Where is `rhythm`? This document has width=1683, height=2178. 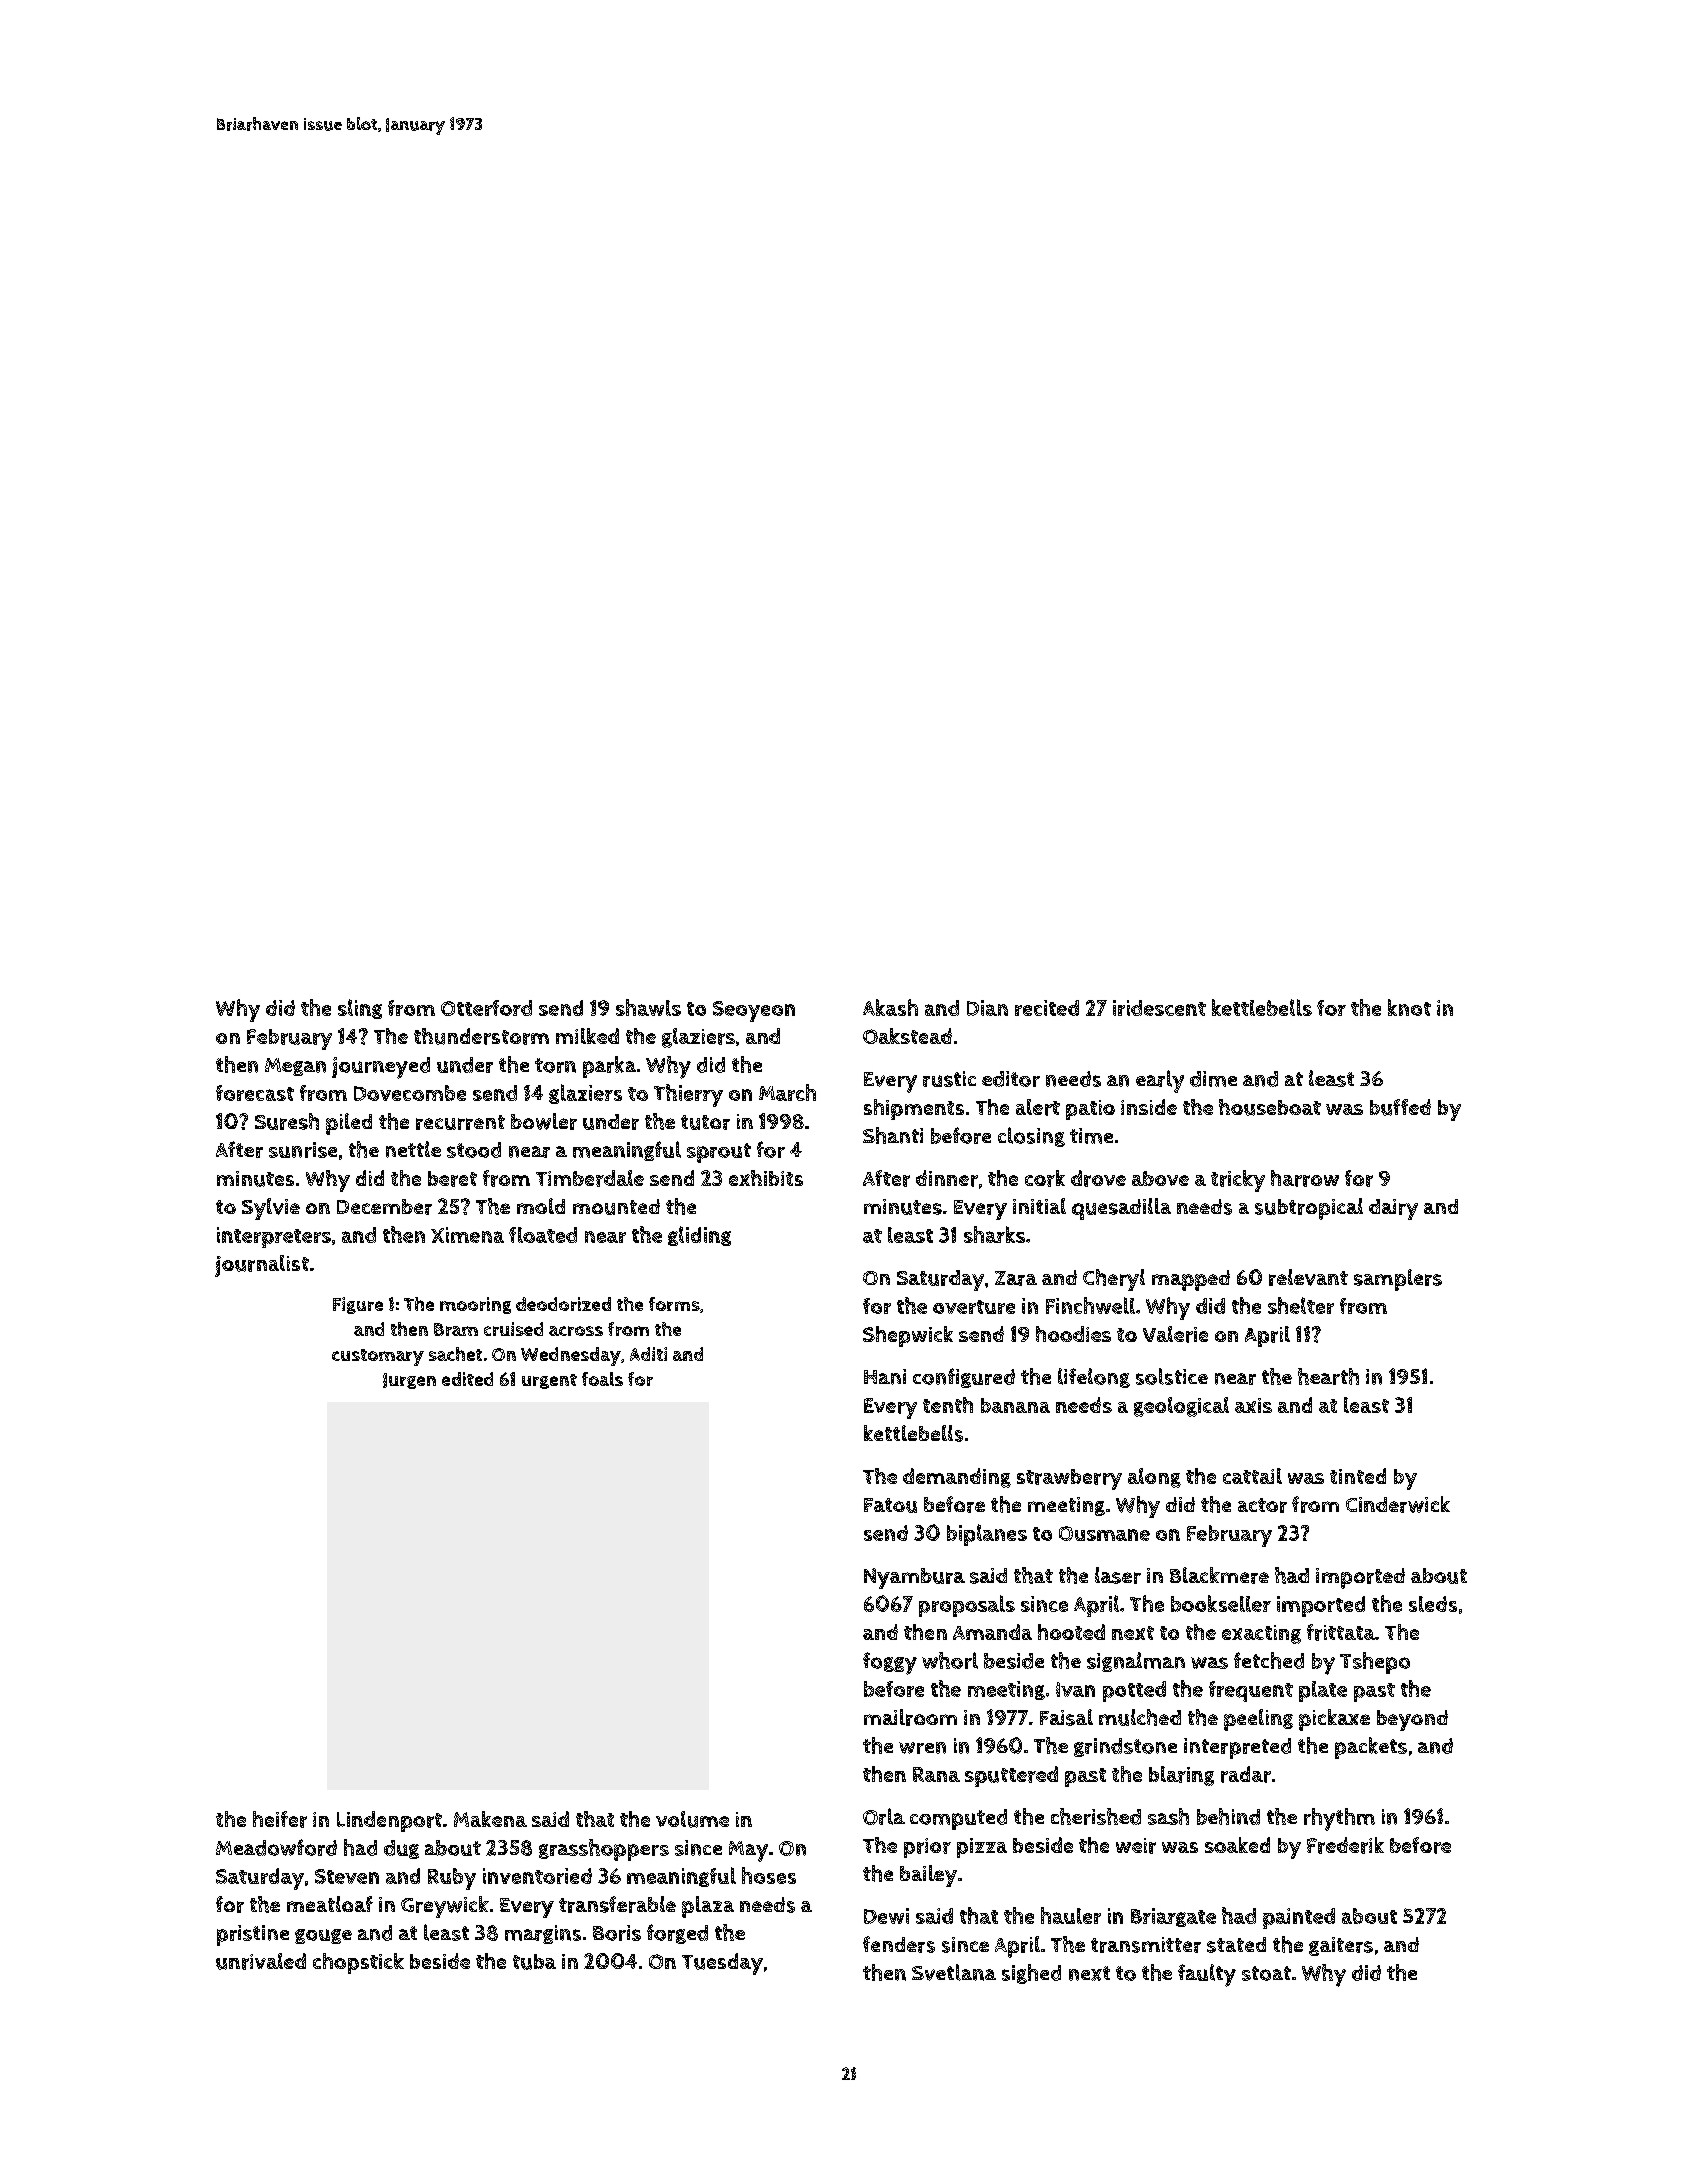
rhythm is located at coordinates (1339, 1819).
